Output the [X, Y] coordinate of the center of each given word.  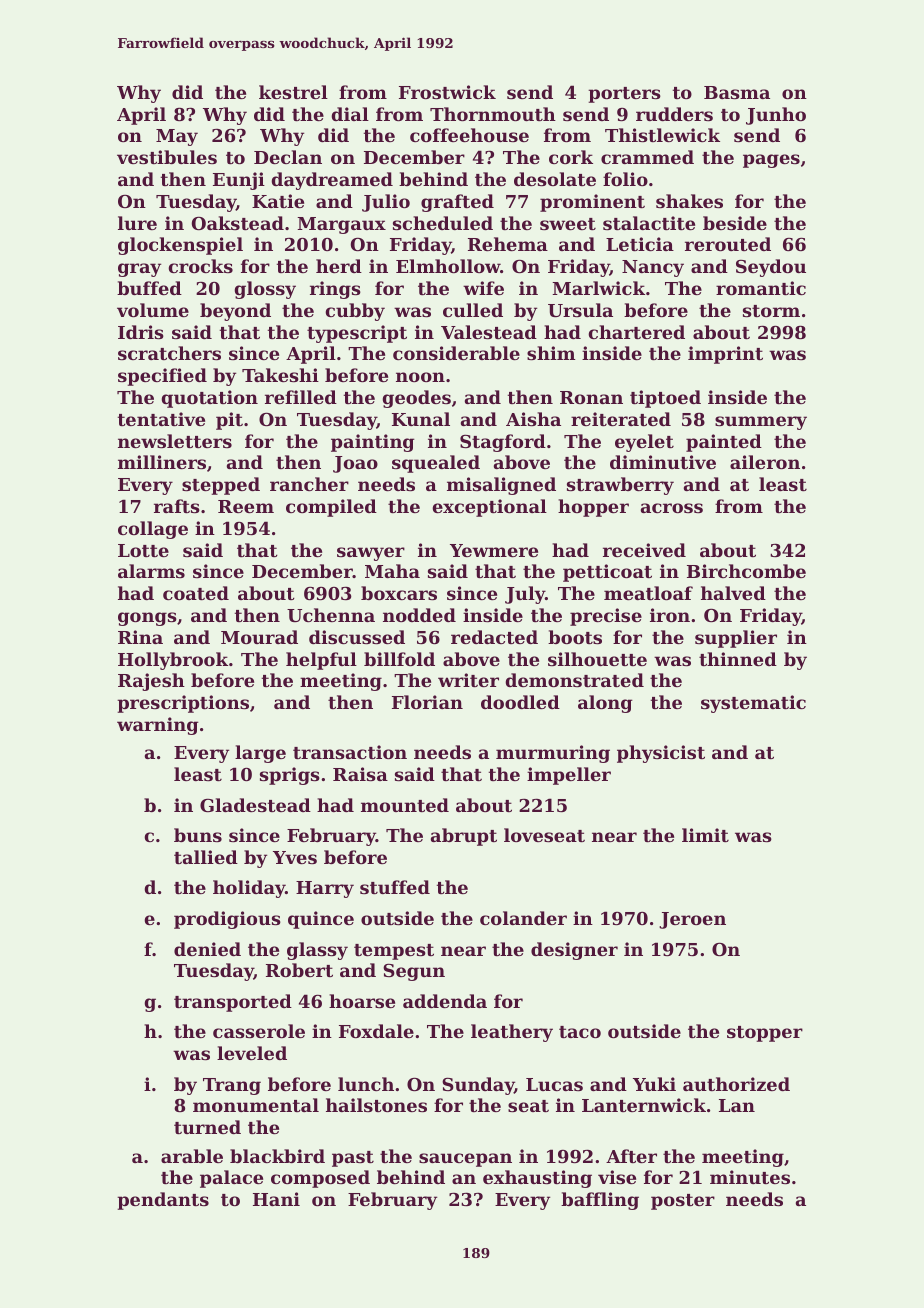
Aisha [533, 419]
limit [705, 835]
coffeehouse [469, 135]
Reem [246, 506]
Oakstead [238, 223]
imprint [725, 355]
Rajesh [151, 682]
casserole [259, 1031]
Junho [776, 116]
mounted [405, 805]
